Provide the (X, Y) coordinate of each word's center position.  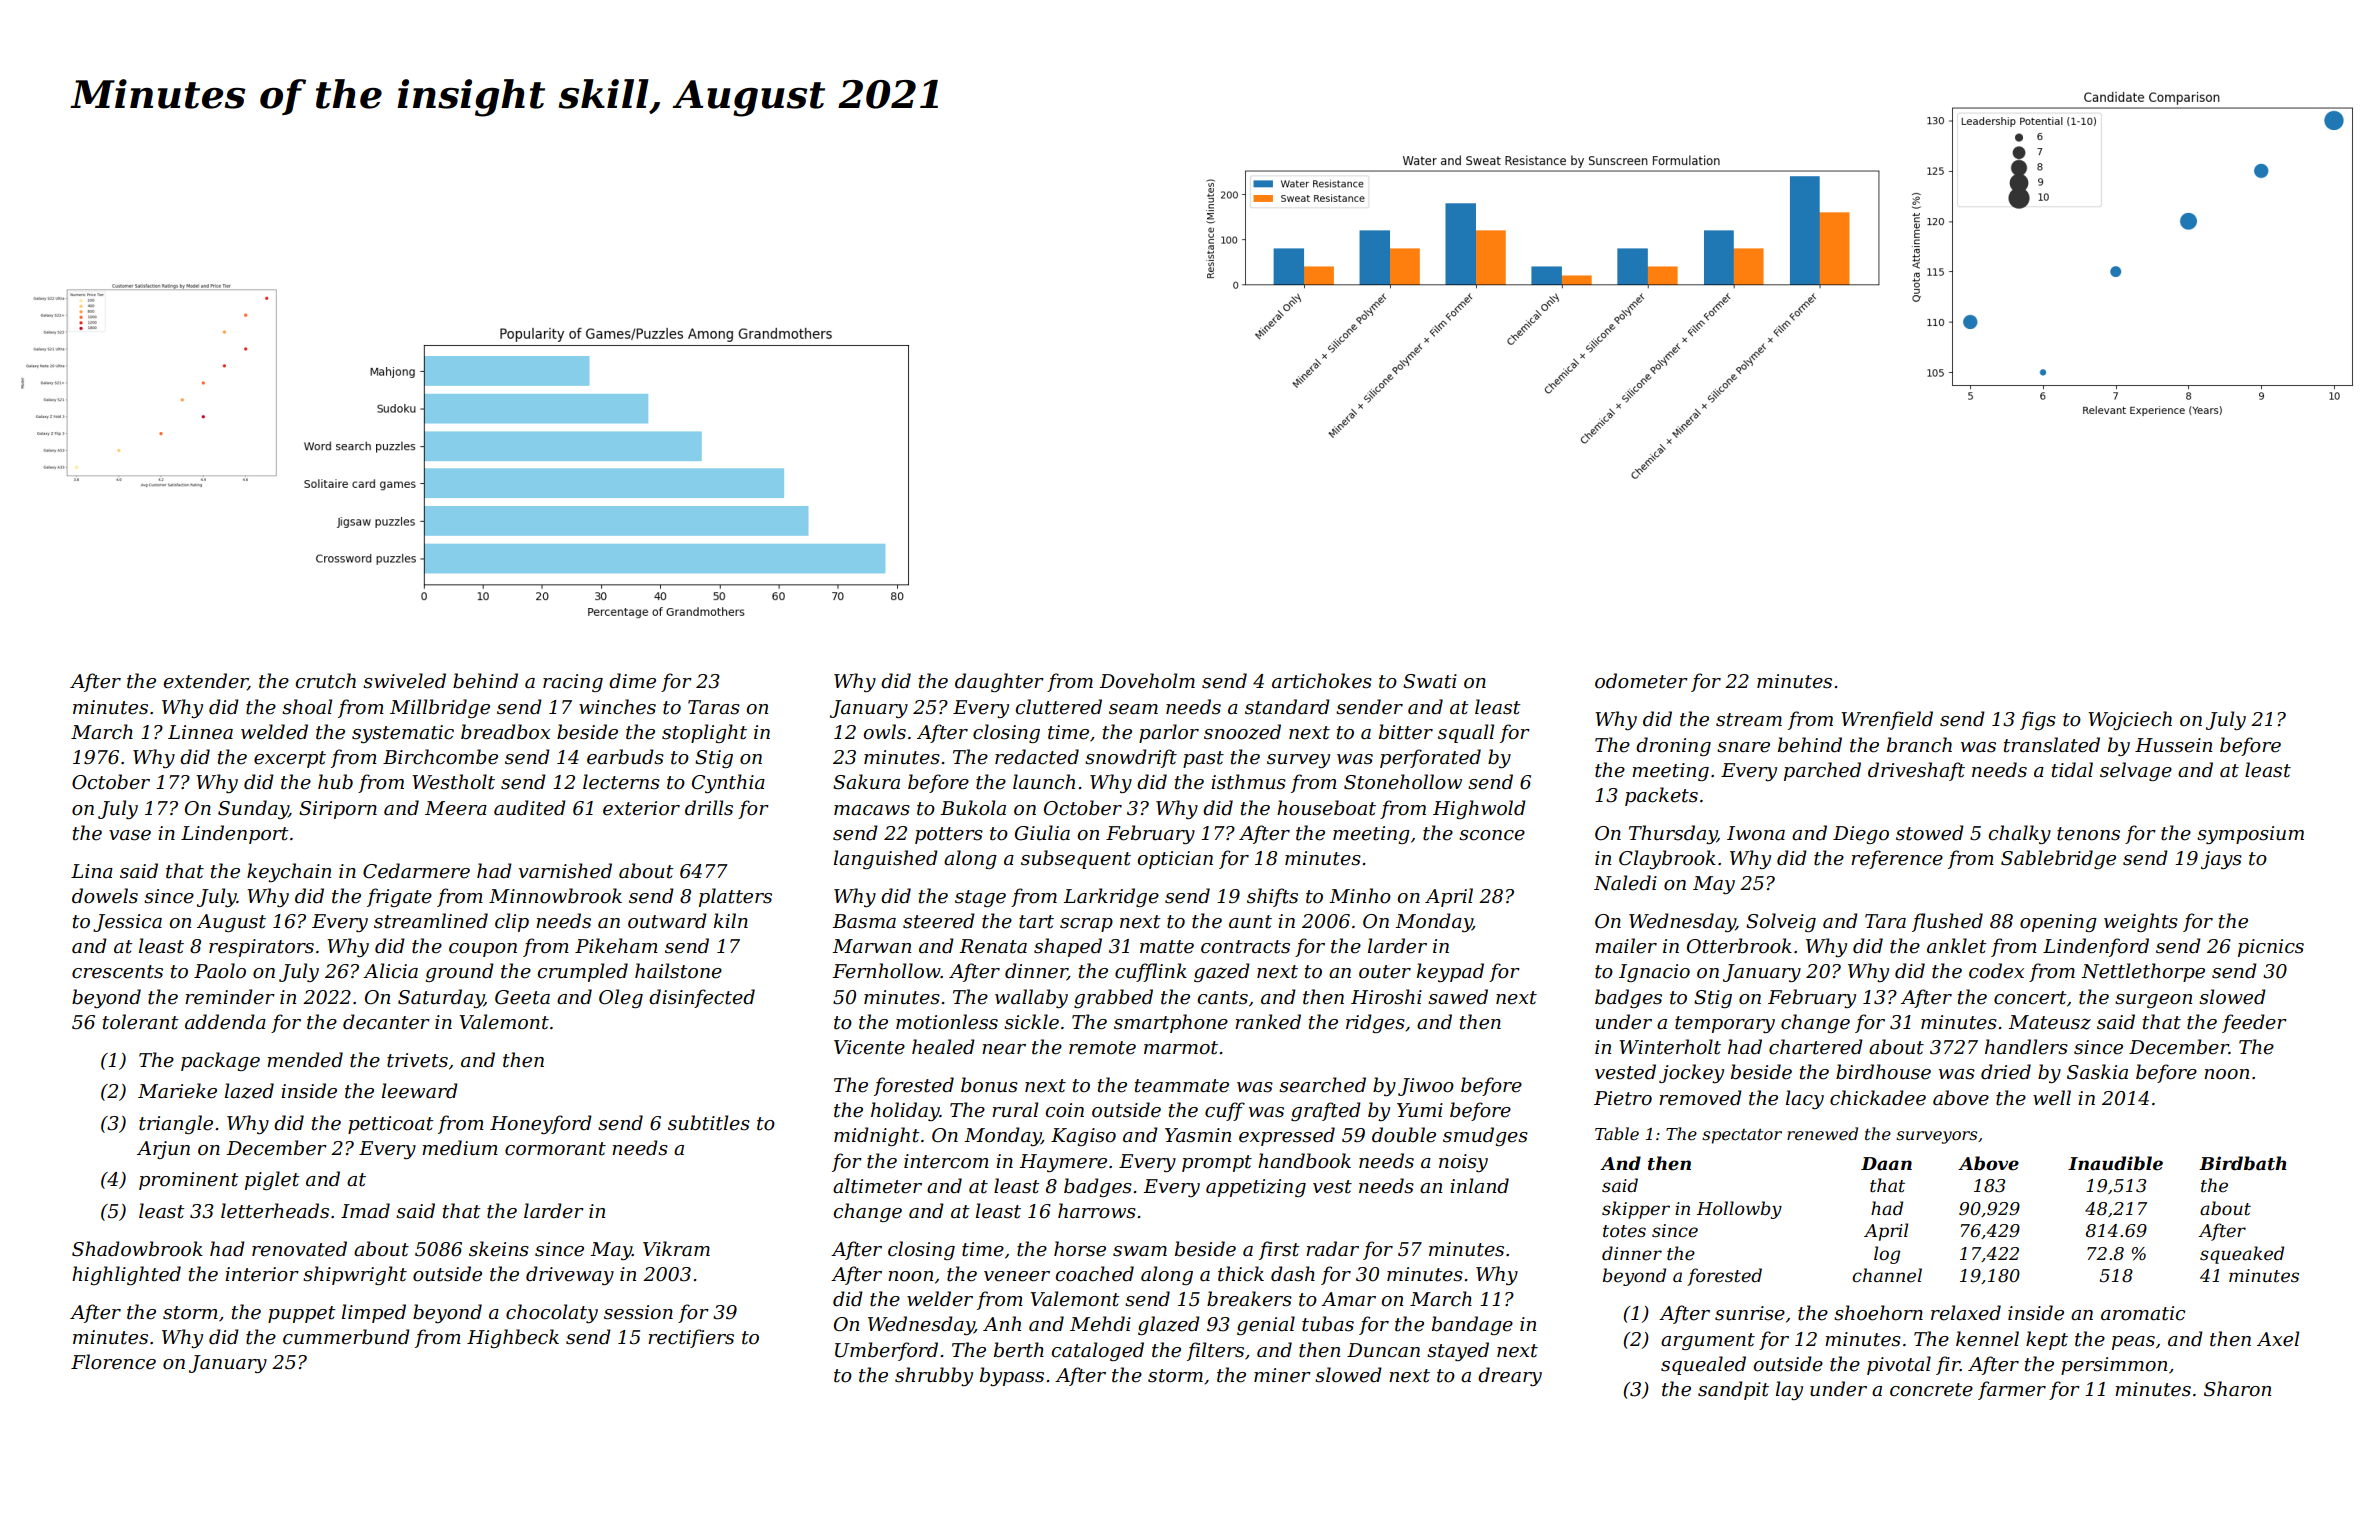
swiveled (404, 681)
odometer (1641, 681)
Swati (1430, 681)
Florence (113, 1362)
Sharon (2237, 1389)
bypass (1012, 1376)
